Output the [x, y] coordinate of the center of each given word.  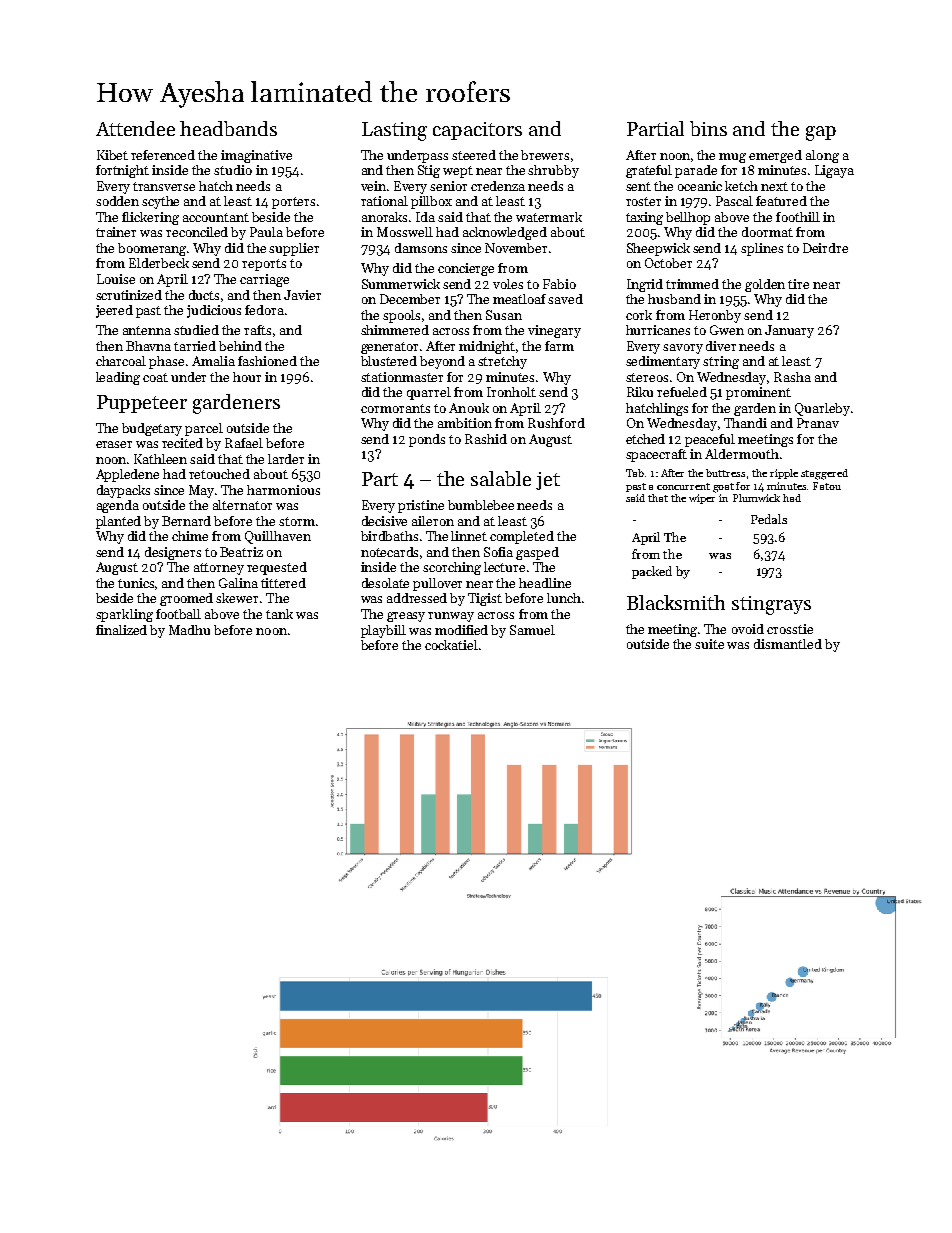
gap [821, 133]
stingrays [771, 605]
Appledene [127, 475]
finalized [121, 630]
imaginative [256, 156]
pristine [421, 506]
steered [474, 155]
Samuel [532, 630]
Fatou [827, 486]
